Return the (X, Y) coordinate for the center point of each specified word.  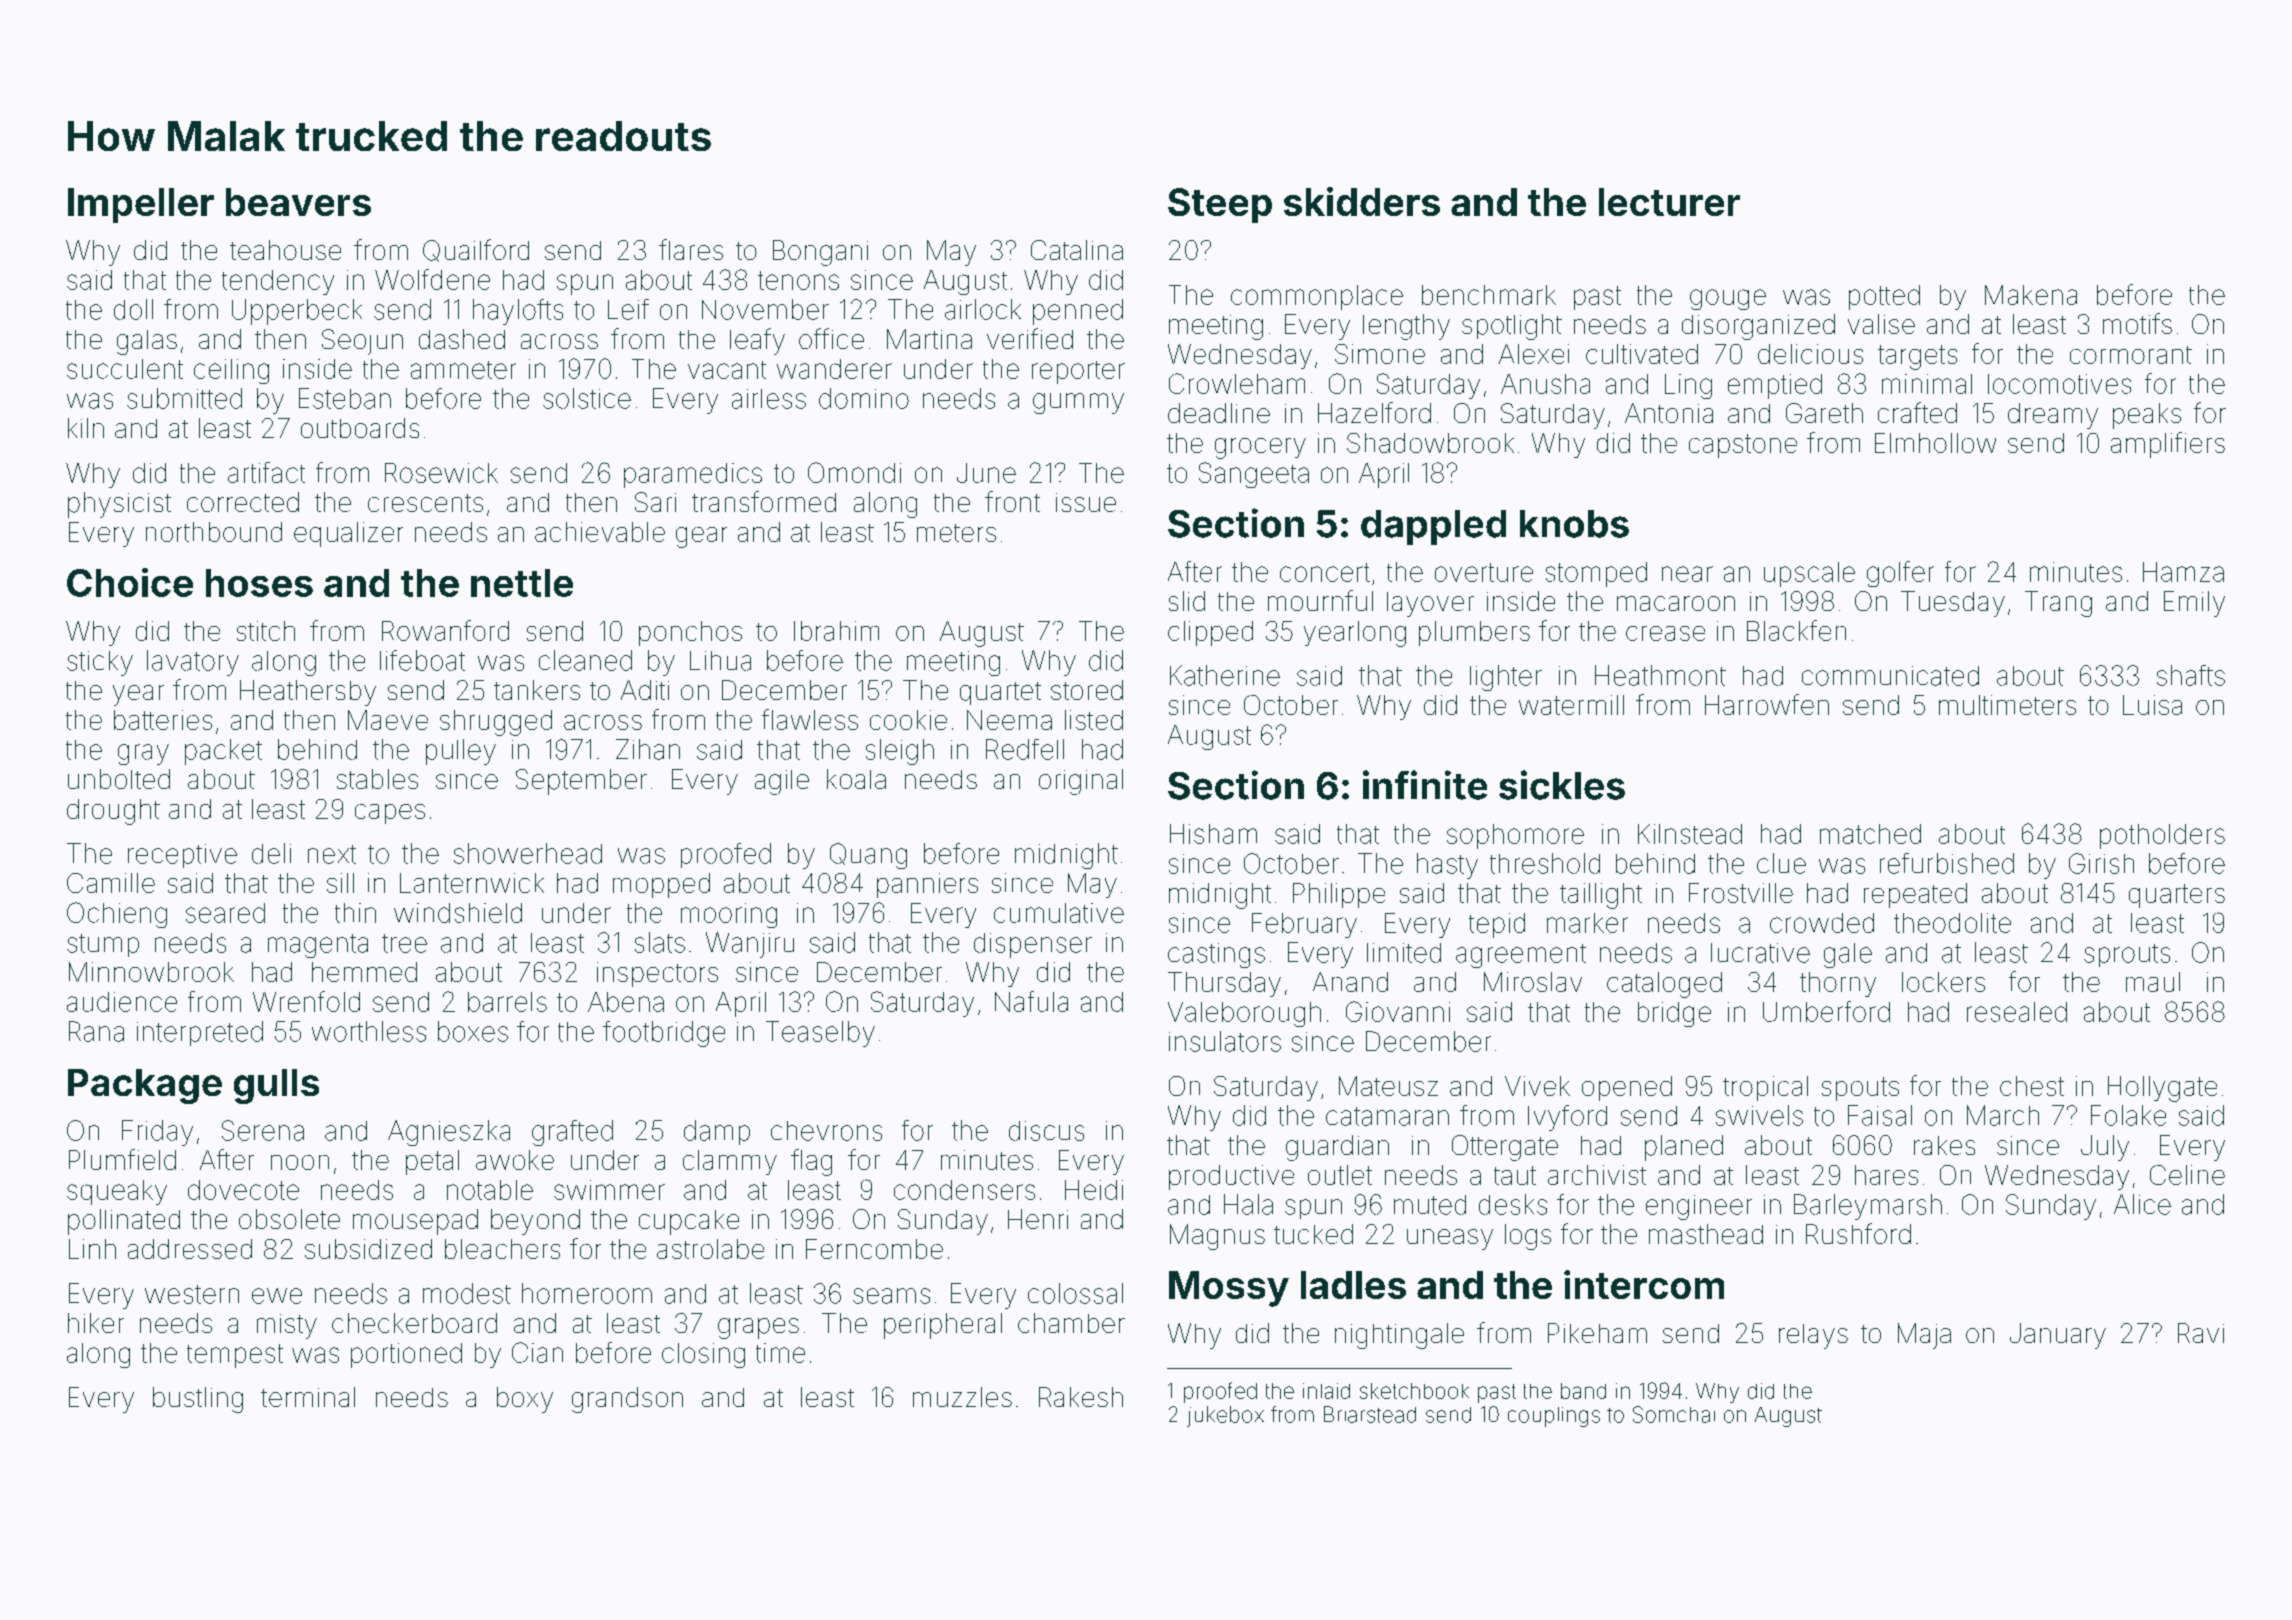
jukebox (1225, 1416)
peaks (2147, 416)
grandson (627, 1400)
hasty (1447, 866)
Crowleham (1237, 383)
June (986, 473)
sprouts (2127, 955)
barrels (507, 1002)
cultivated (1642, 354)
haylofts (518, 312)
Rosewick (441, 473)
